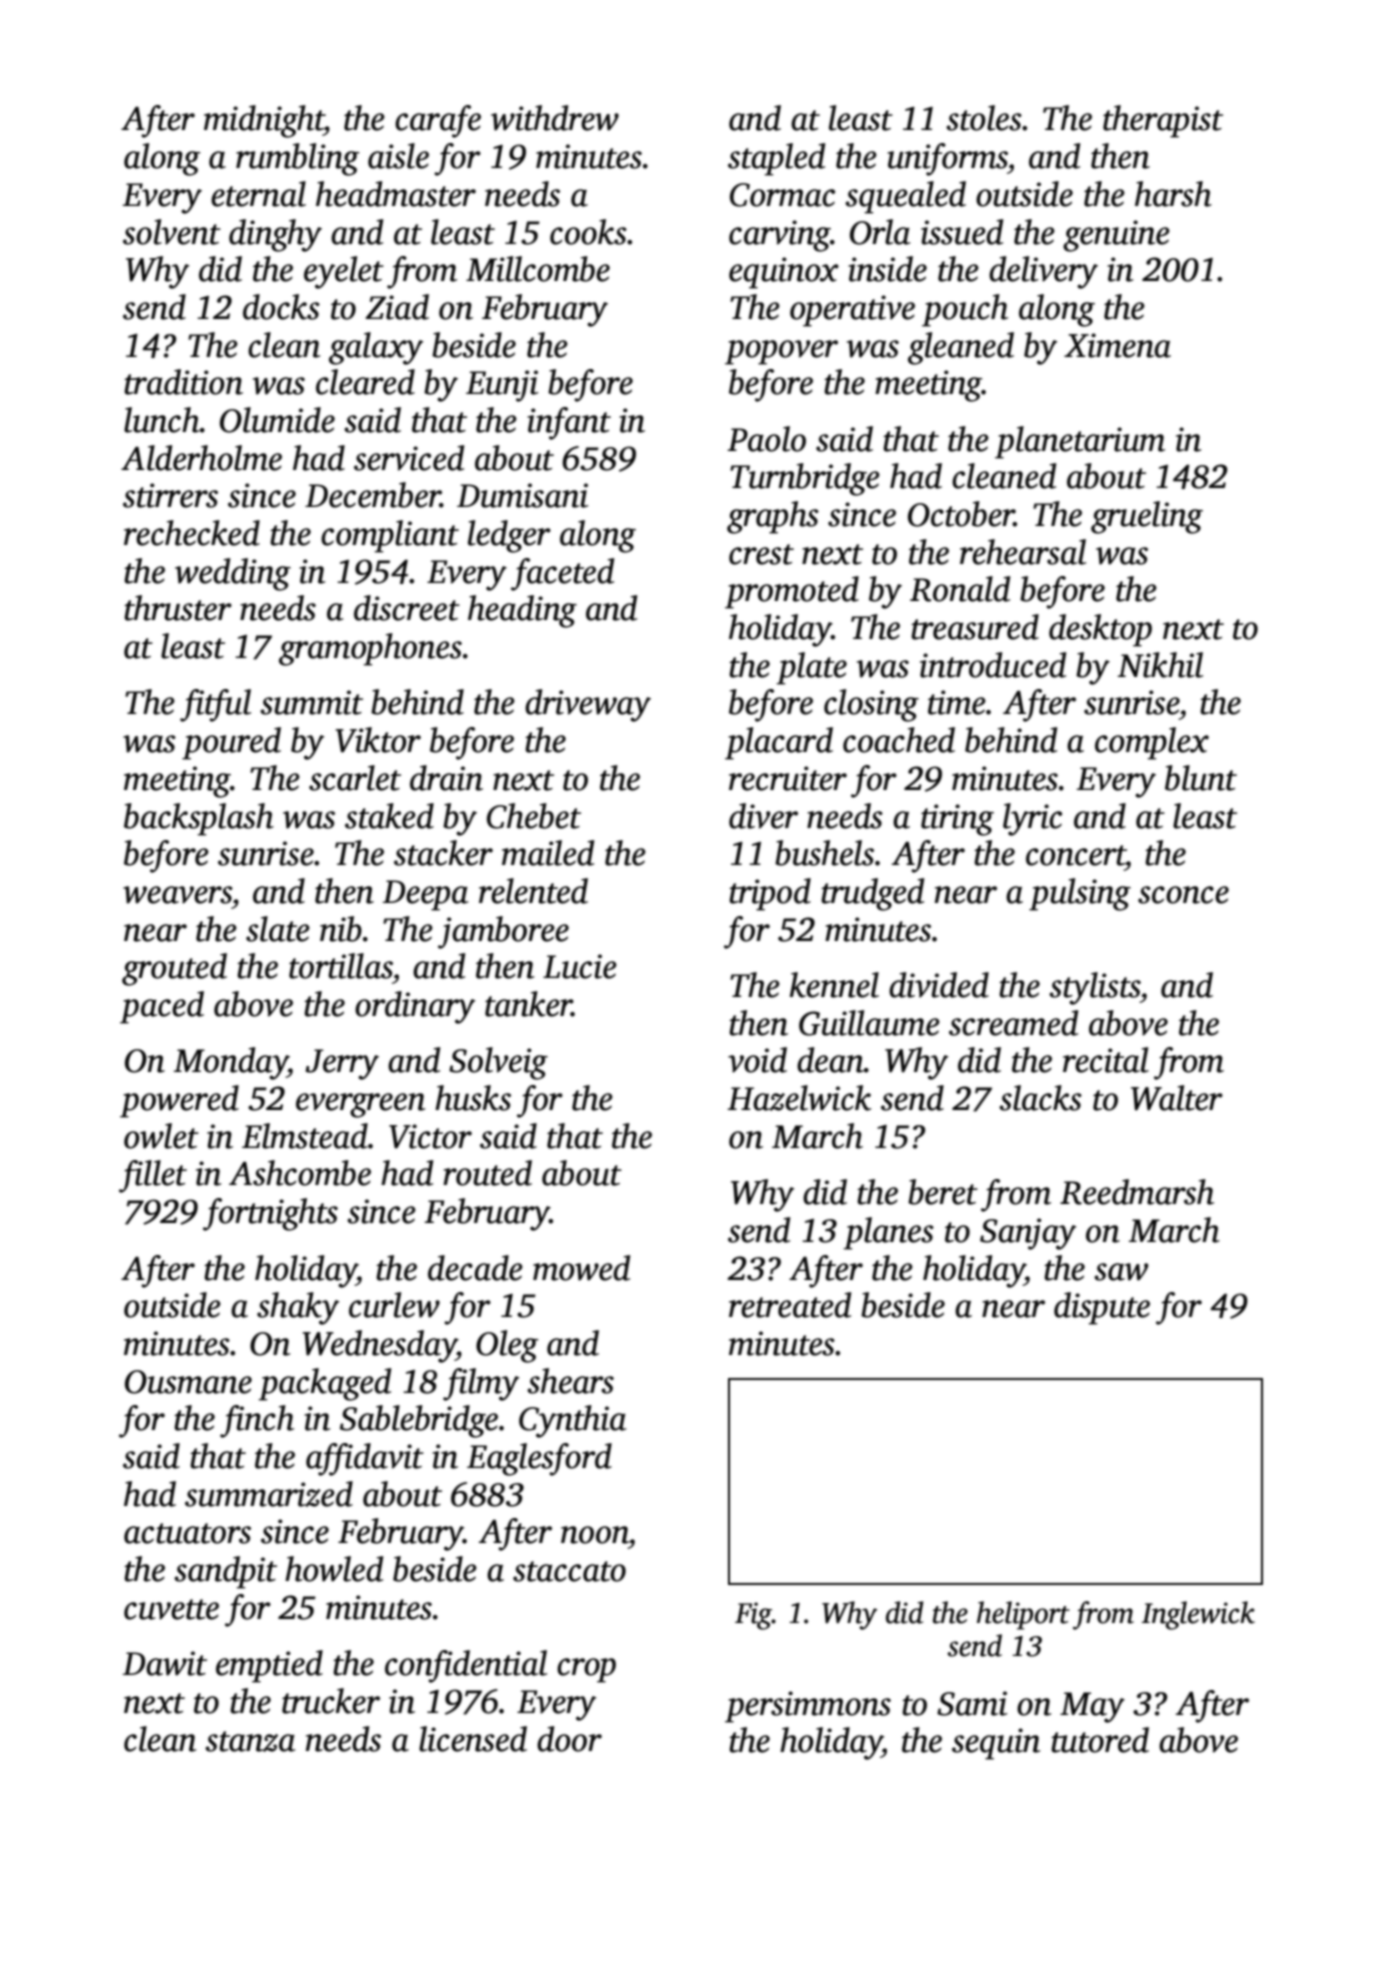 Image resolution: width=1386 pixels, height=1969 pixels. I want to click on faceted, so click(562, 574).
